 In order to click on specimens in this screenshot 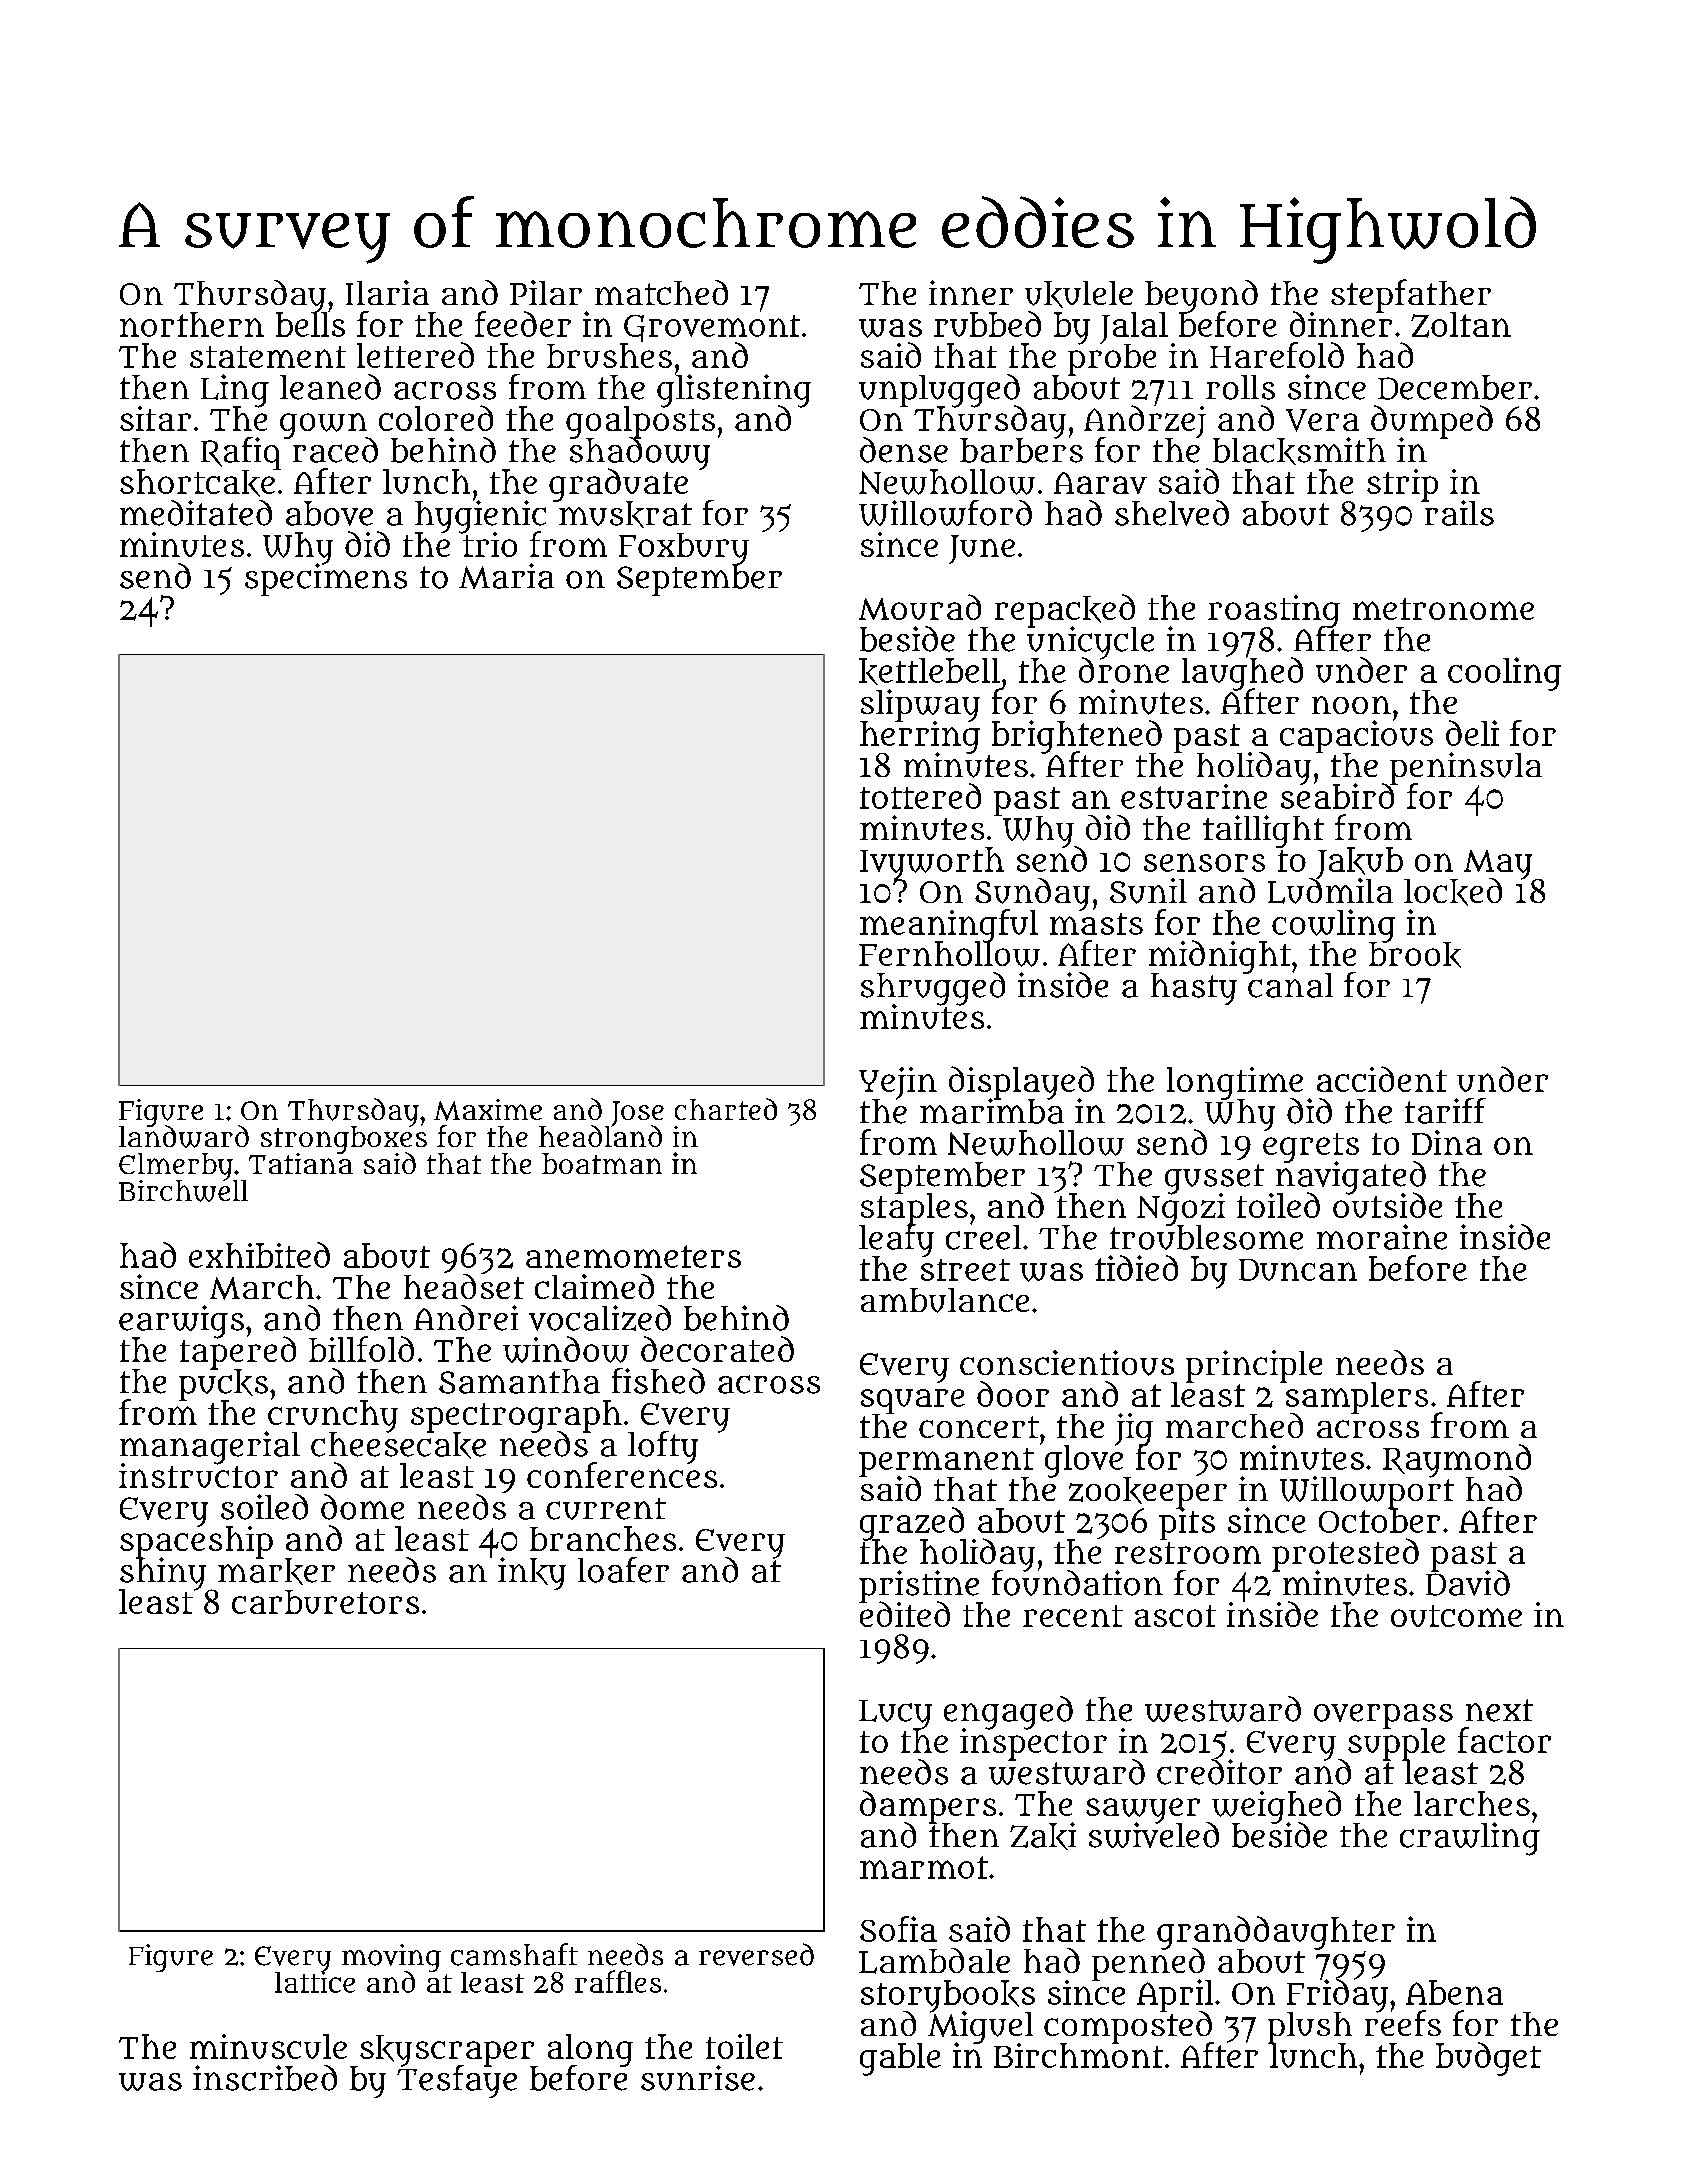, I will do `click(326, 580)`.
